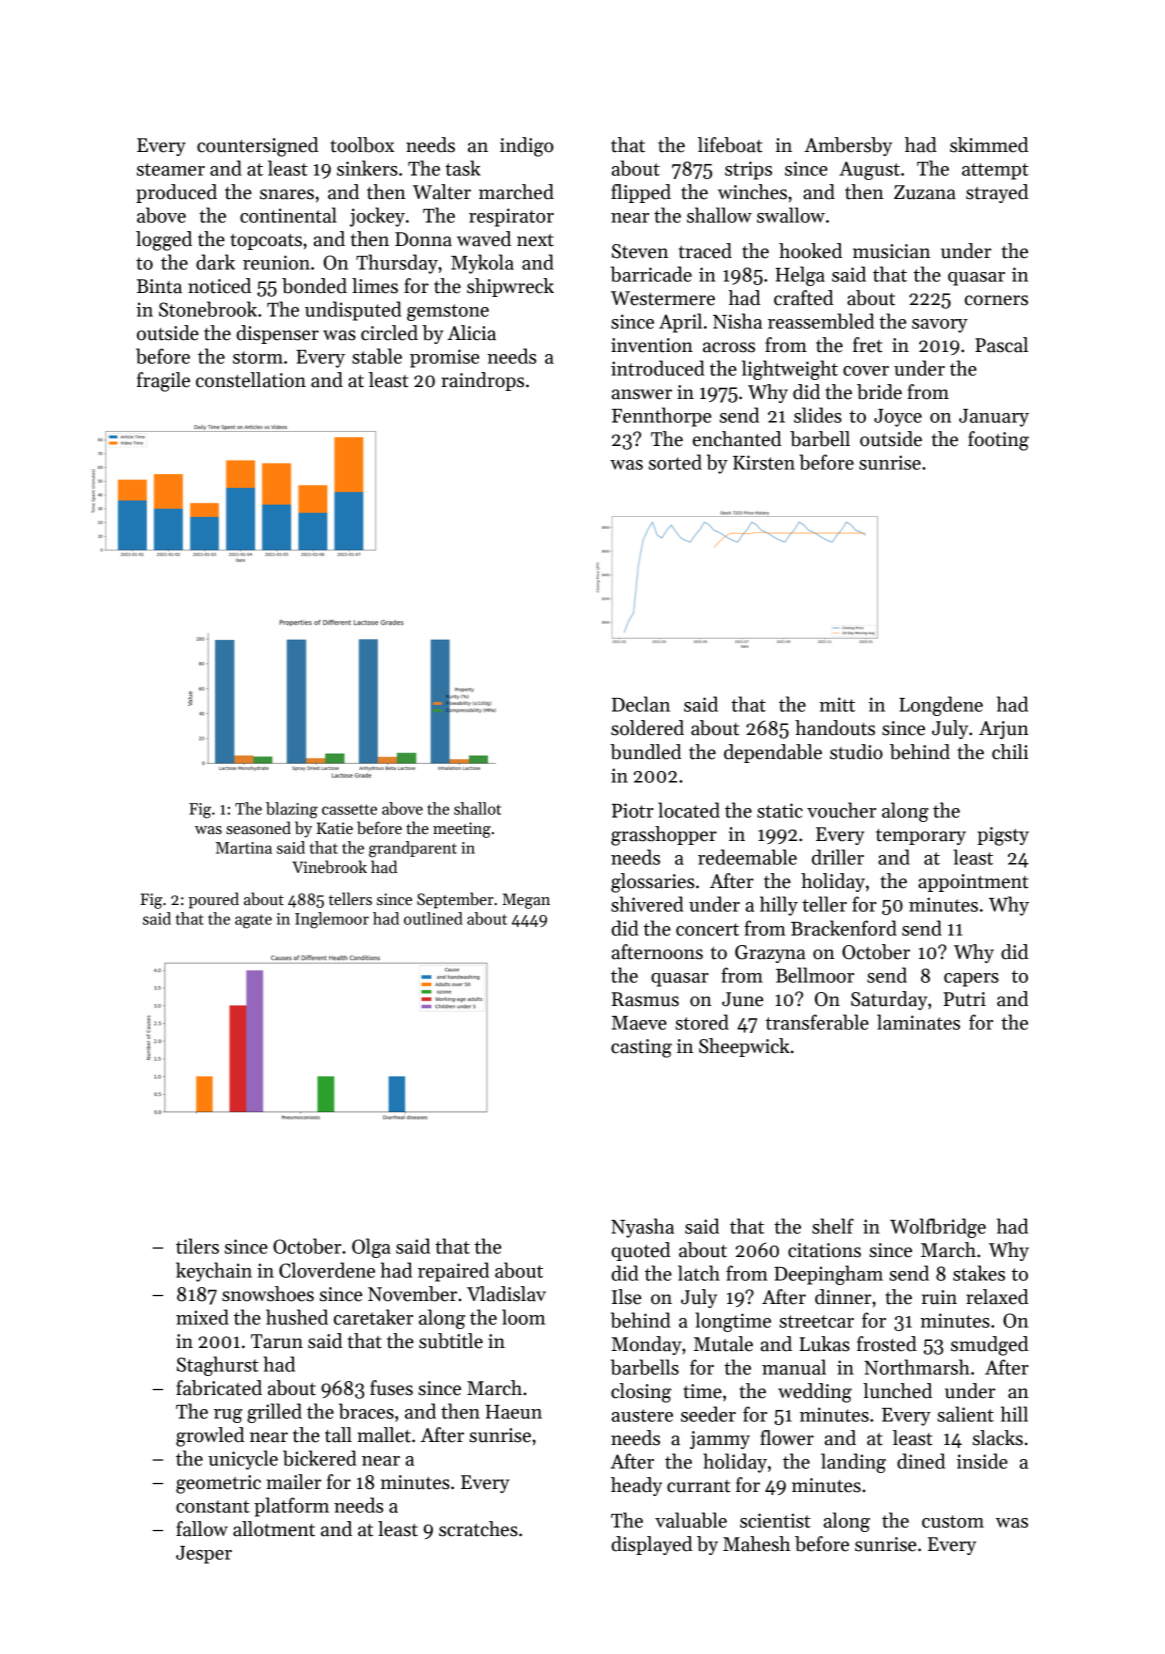  I want to click on Pascal, so click(1001, 345).
